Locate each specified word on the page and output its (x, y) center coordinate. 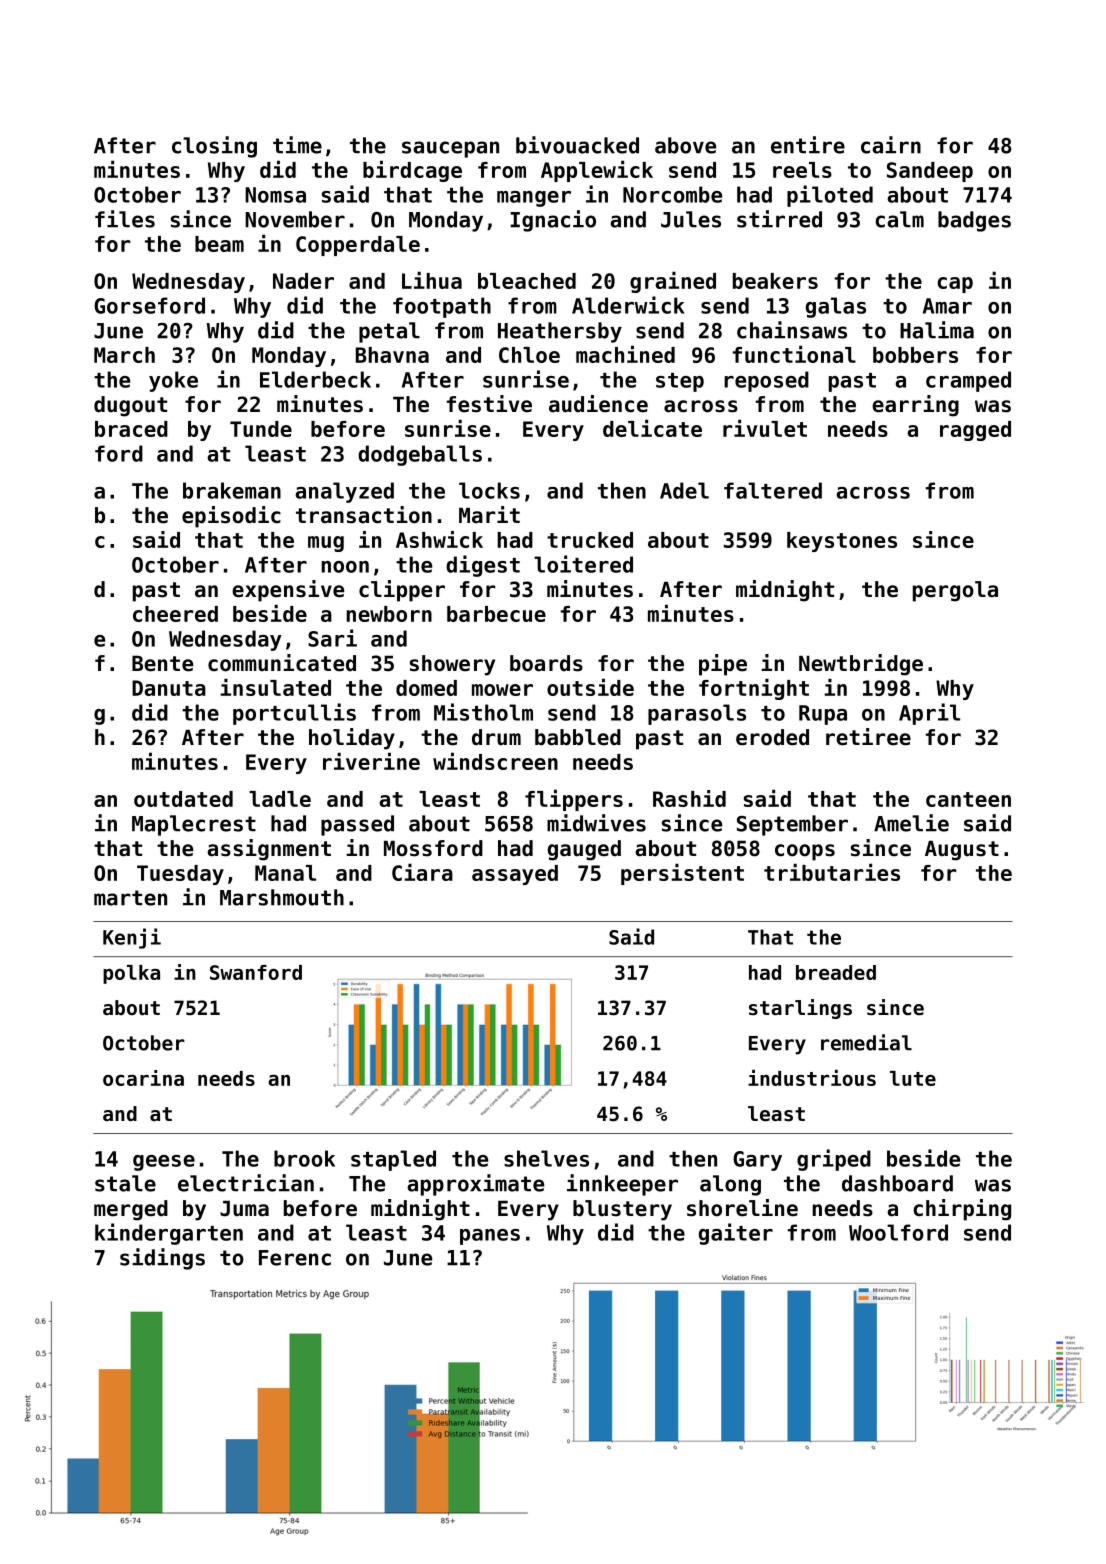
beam (219, 244)
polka (131, 974)
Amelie (911, 823)
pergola (955, 591)
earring (915, 406)
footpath (442, 307)
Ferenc (295, 1258)
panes (490, 1237)
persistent (682, 874)
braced (131, 429)
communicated (282, 663)
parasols (697, 714)
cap (955, 285)
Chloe (529, 355)
